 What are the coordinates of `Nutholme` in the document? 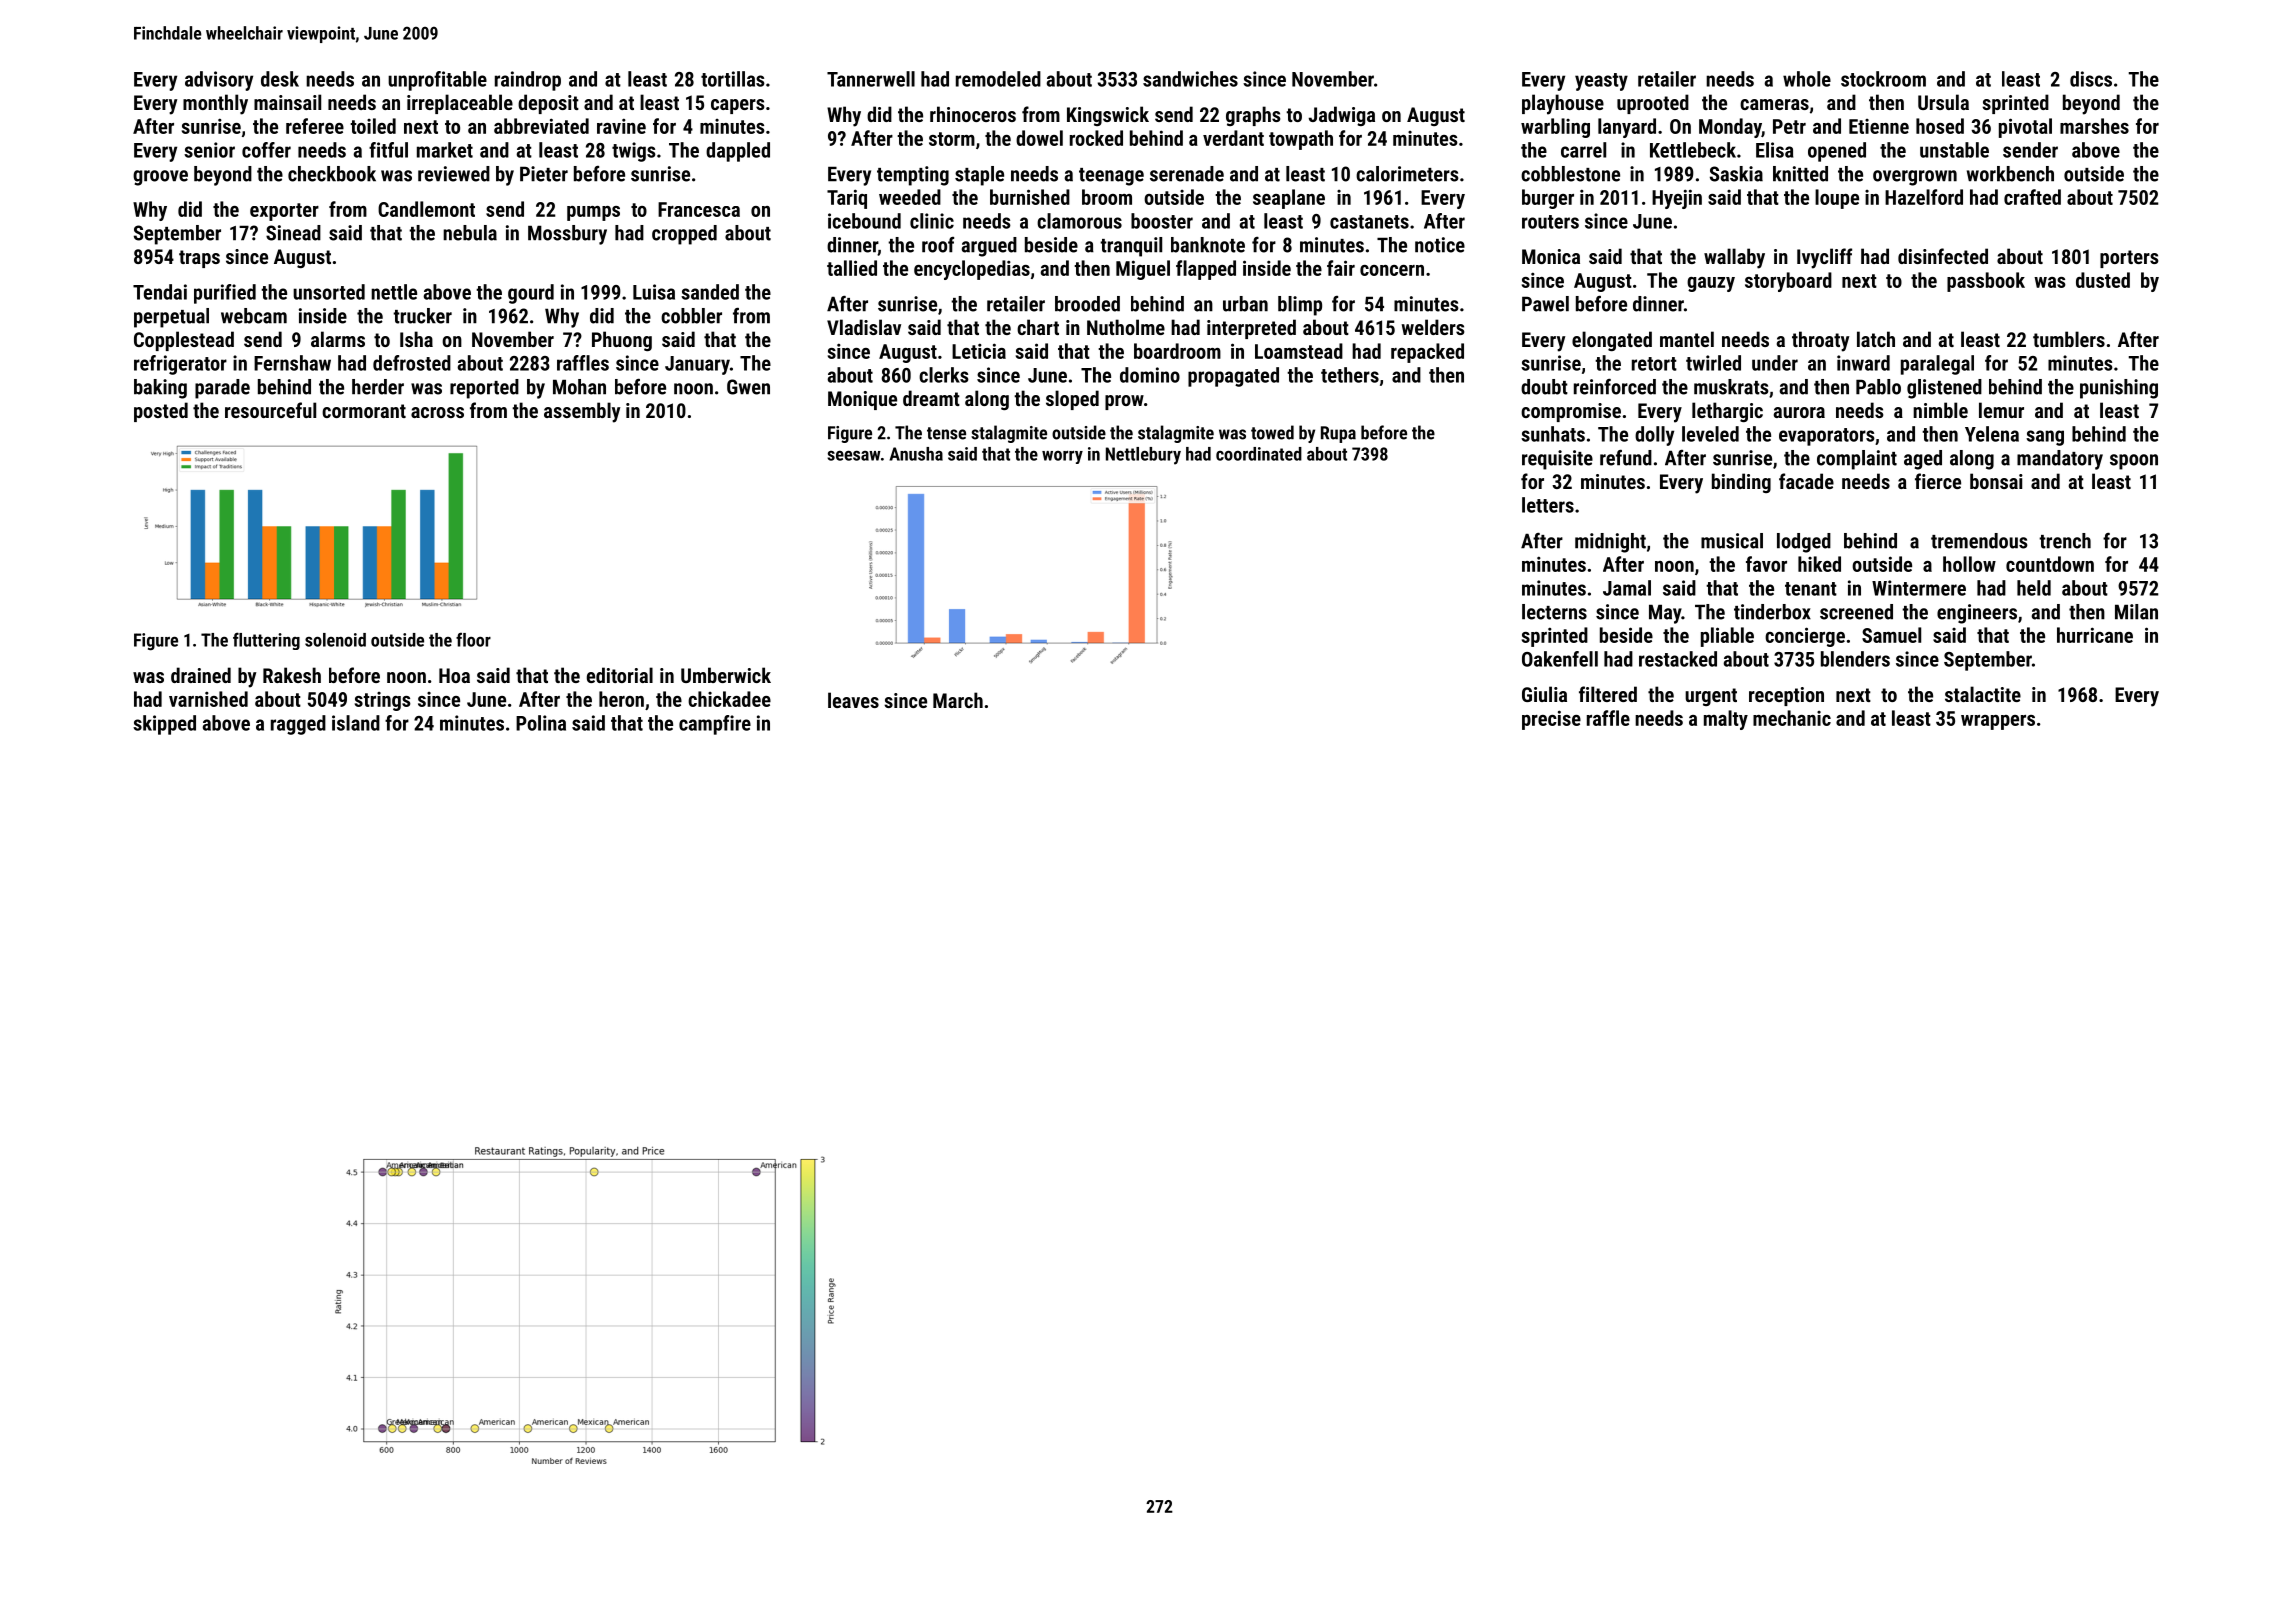 It's located at (1126, 327).
